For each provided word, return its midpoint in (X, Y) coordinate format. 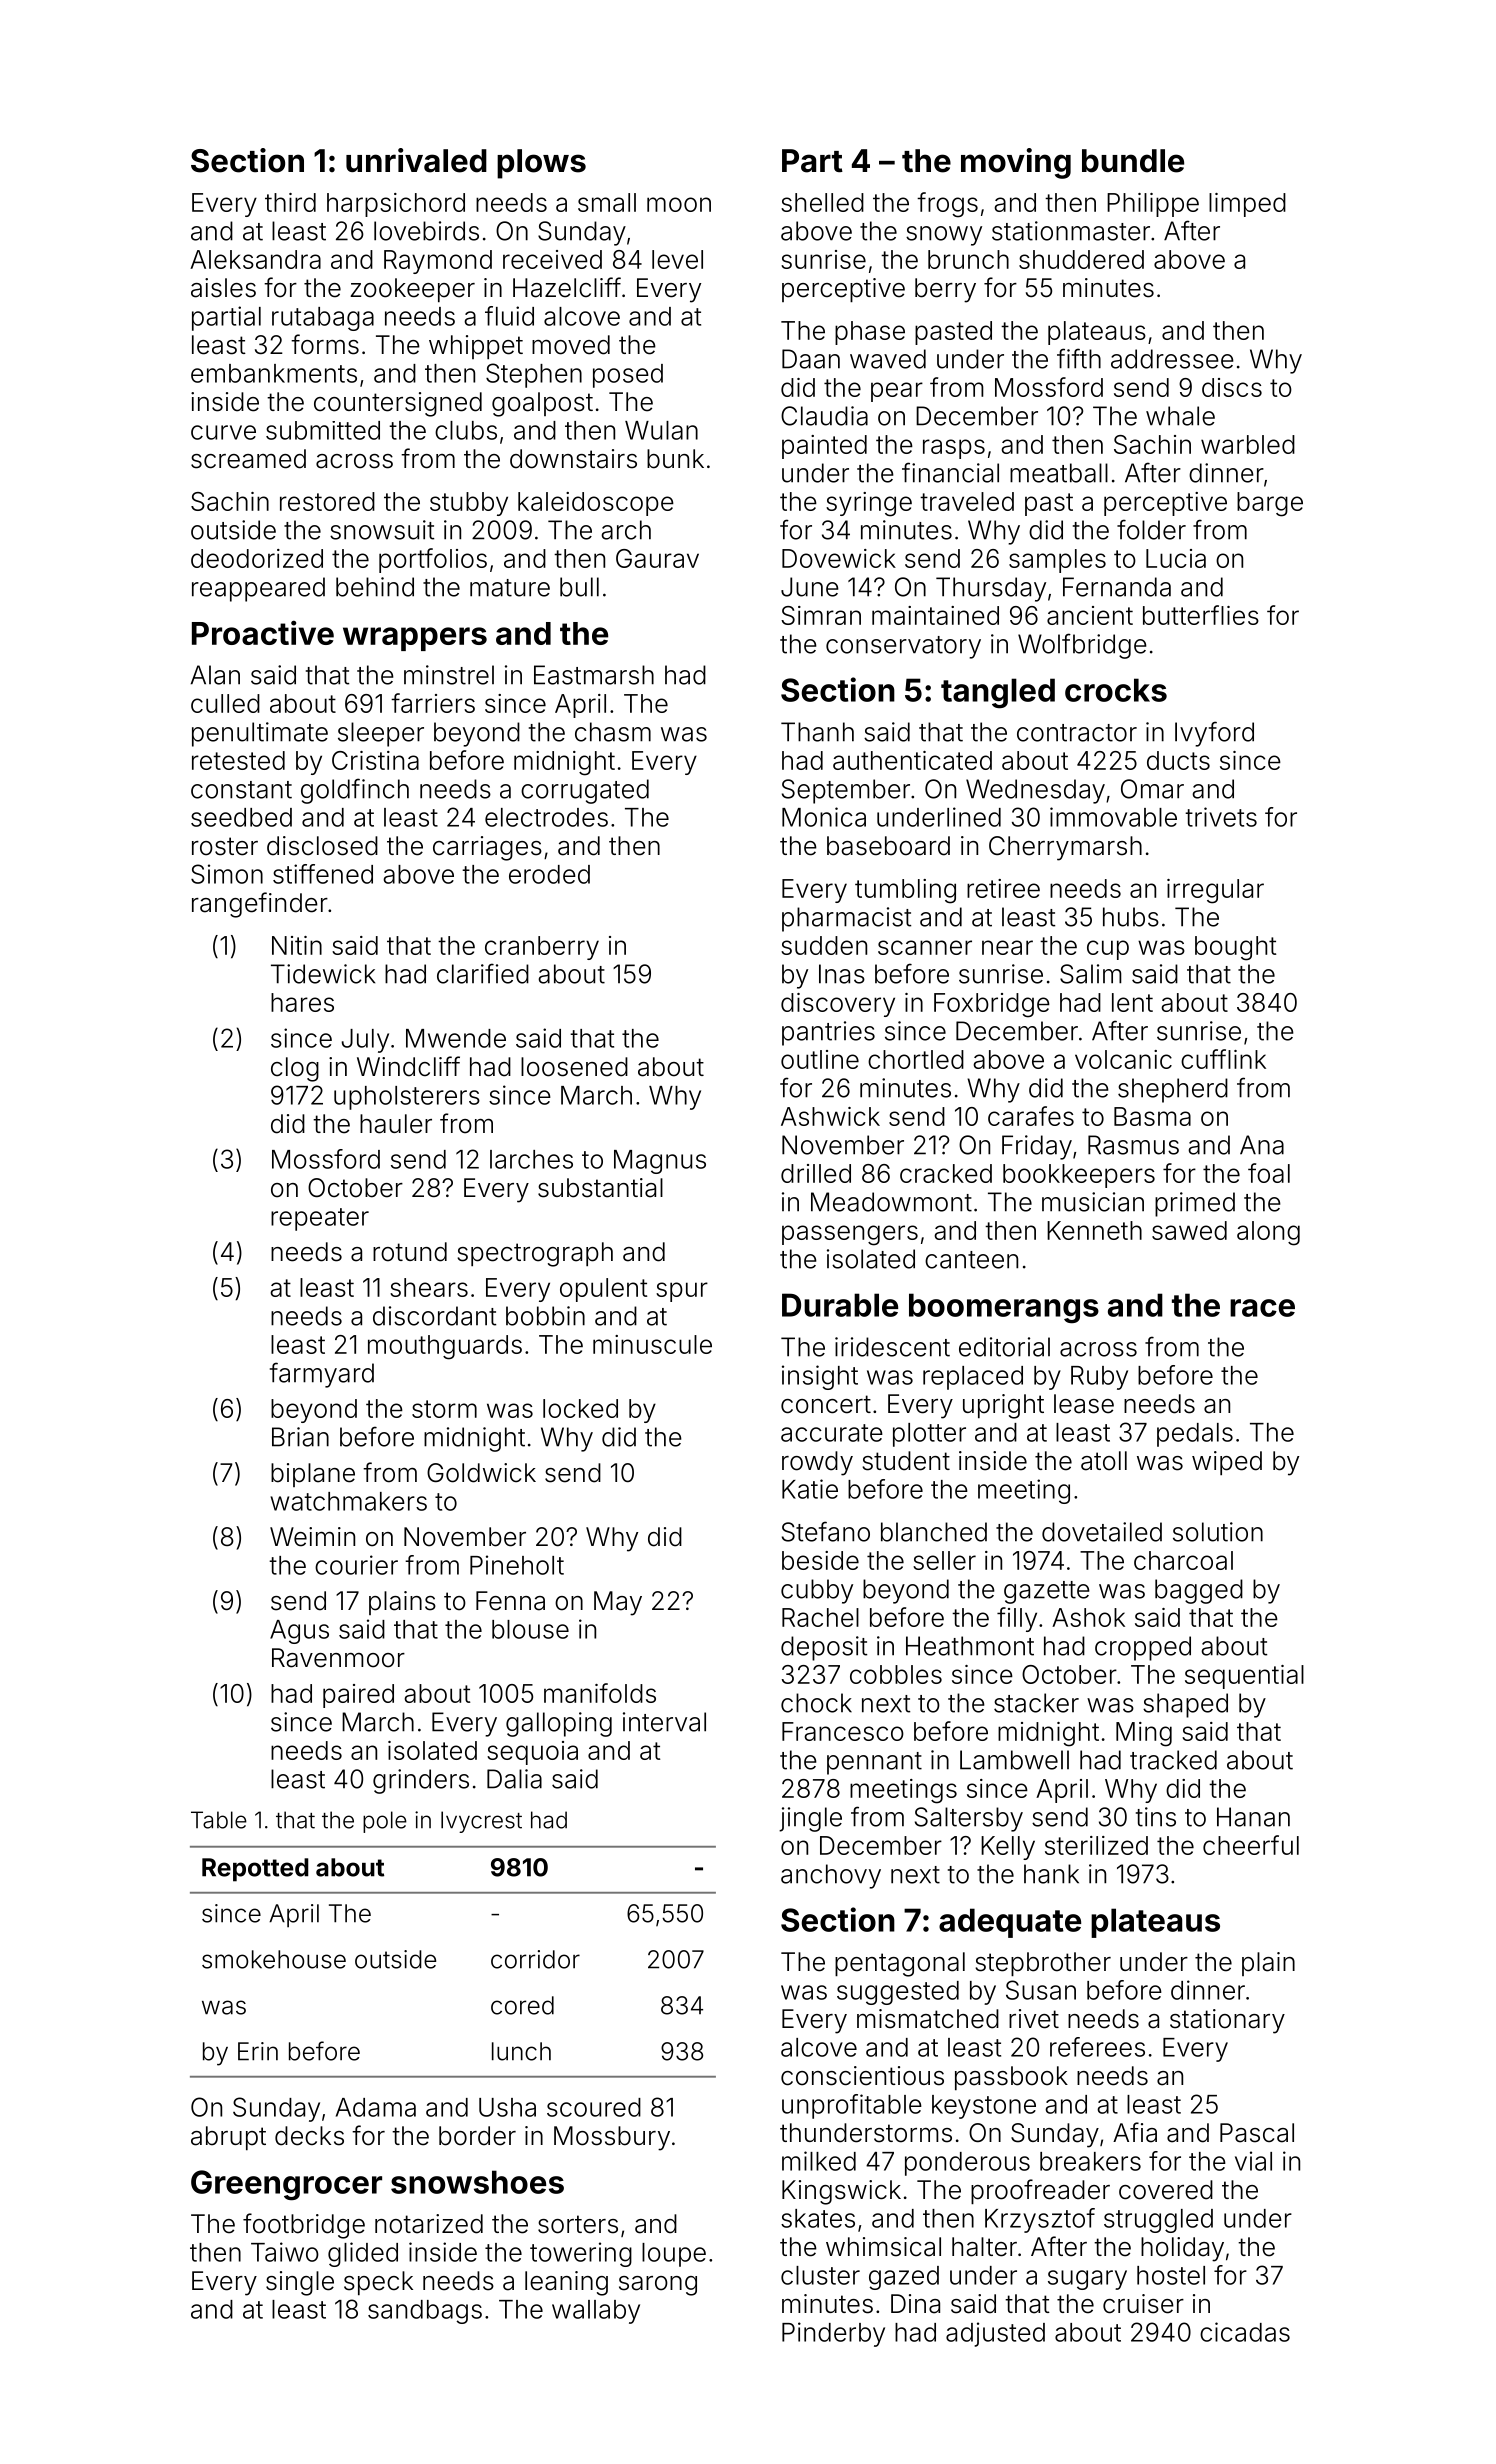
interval (664, 1722)
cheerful (1251, 1845)
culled (225, 703)
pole (385, 1822)
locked (580, 1408)
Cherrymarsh (1065, 848)
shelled (822, 202)
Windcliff (408, 1066)
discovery (838, 1005)
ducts (1178, 760)
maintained (935, 615)
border (477, 2136)
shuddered (1081, 259)
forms (325, 344)
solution (1218, 1532)
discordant (434, 1316)
